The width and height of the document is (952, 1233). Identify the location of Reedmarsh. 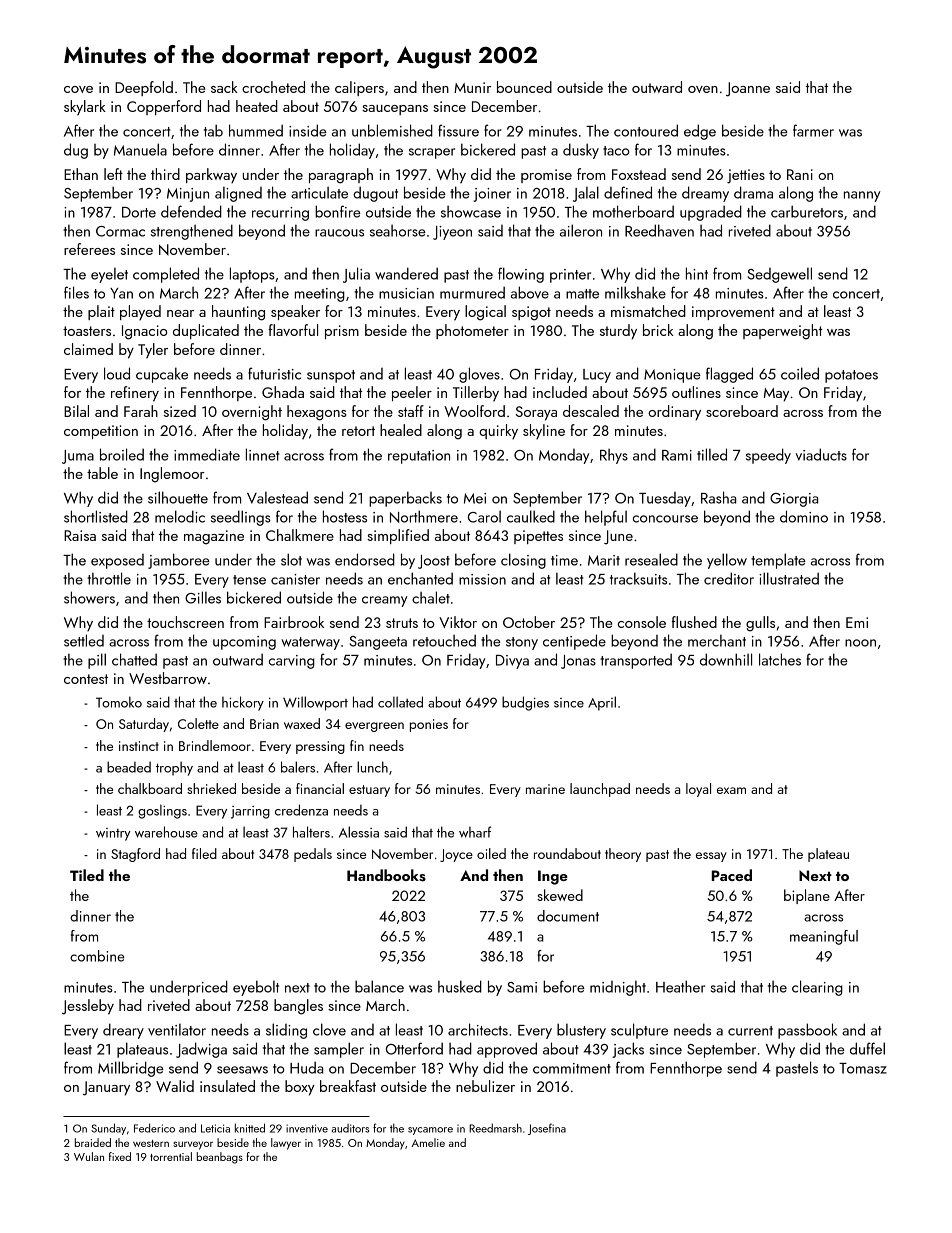
(495, 1128).
